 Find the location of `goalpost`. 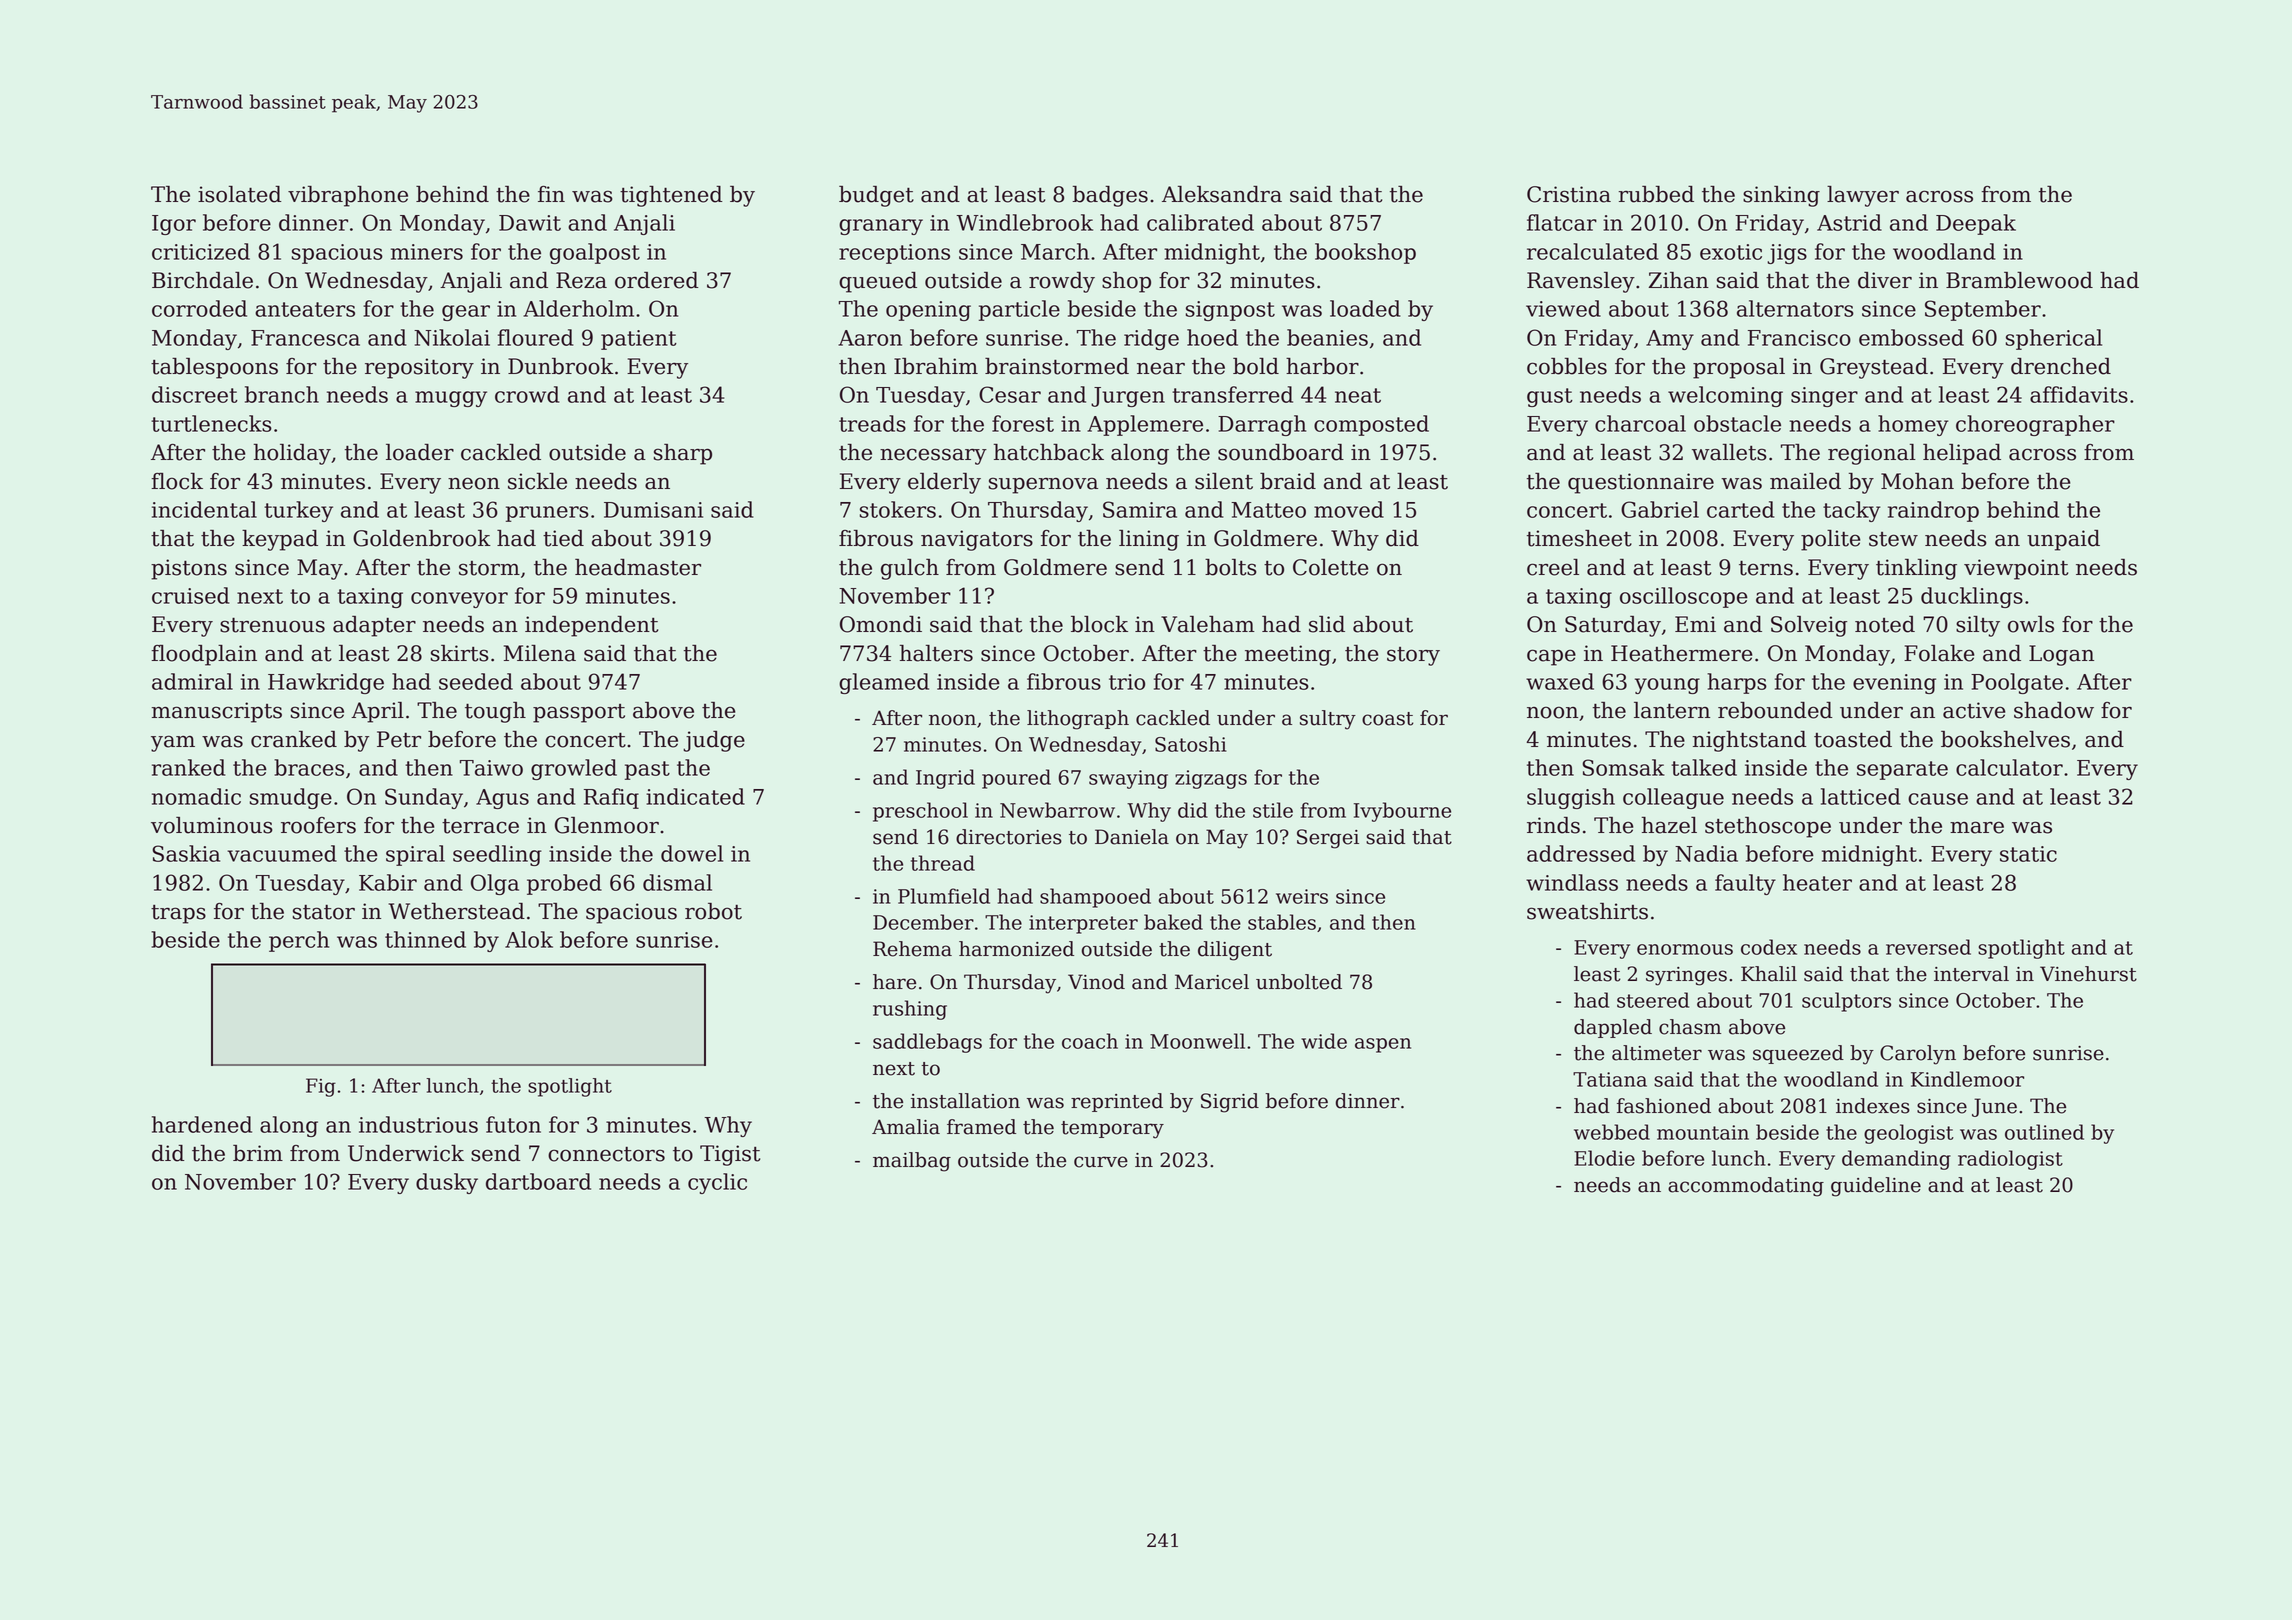

goalpost is located at coordinates (595, 253).
